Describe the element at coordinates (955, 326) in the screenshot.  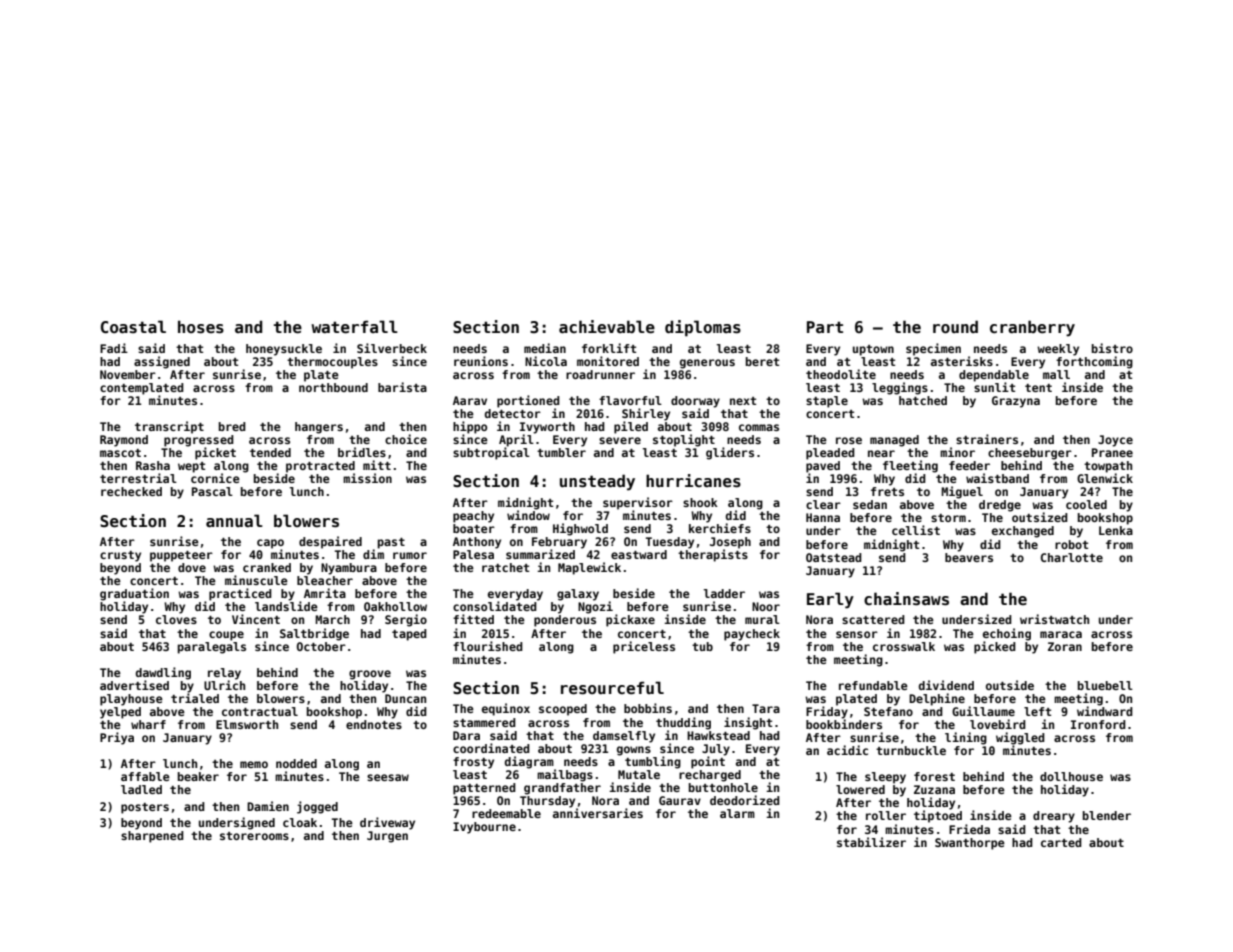
I see `round` at that location.
